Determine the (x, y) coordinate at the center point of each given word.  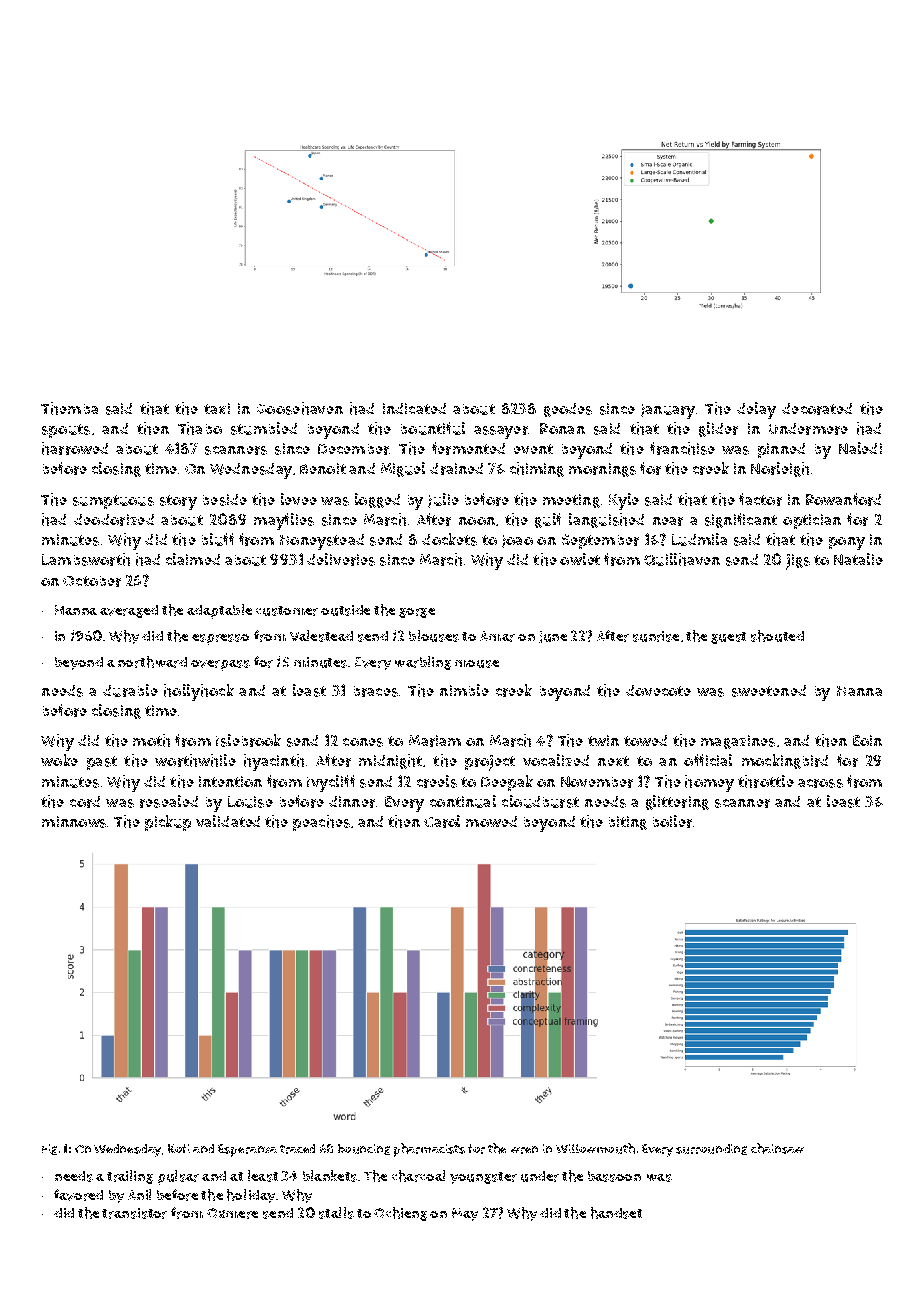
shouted (777, 636)
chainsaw (777, 1148)
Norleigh (780, 469)
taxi (217, 408)
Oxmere (232, 1213)
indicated (414, 408)
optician (812, 521)
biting (628, 823)
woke (59, 760)
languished (606, 520)
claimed (193, 559)
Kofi (179, 1148)
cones (363, 742)
